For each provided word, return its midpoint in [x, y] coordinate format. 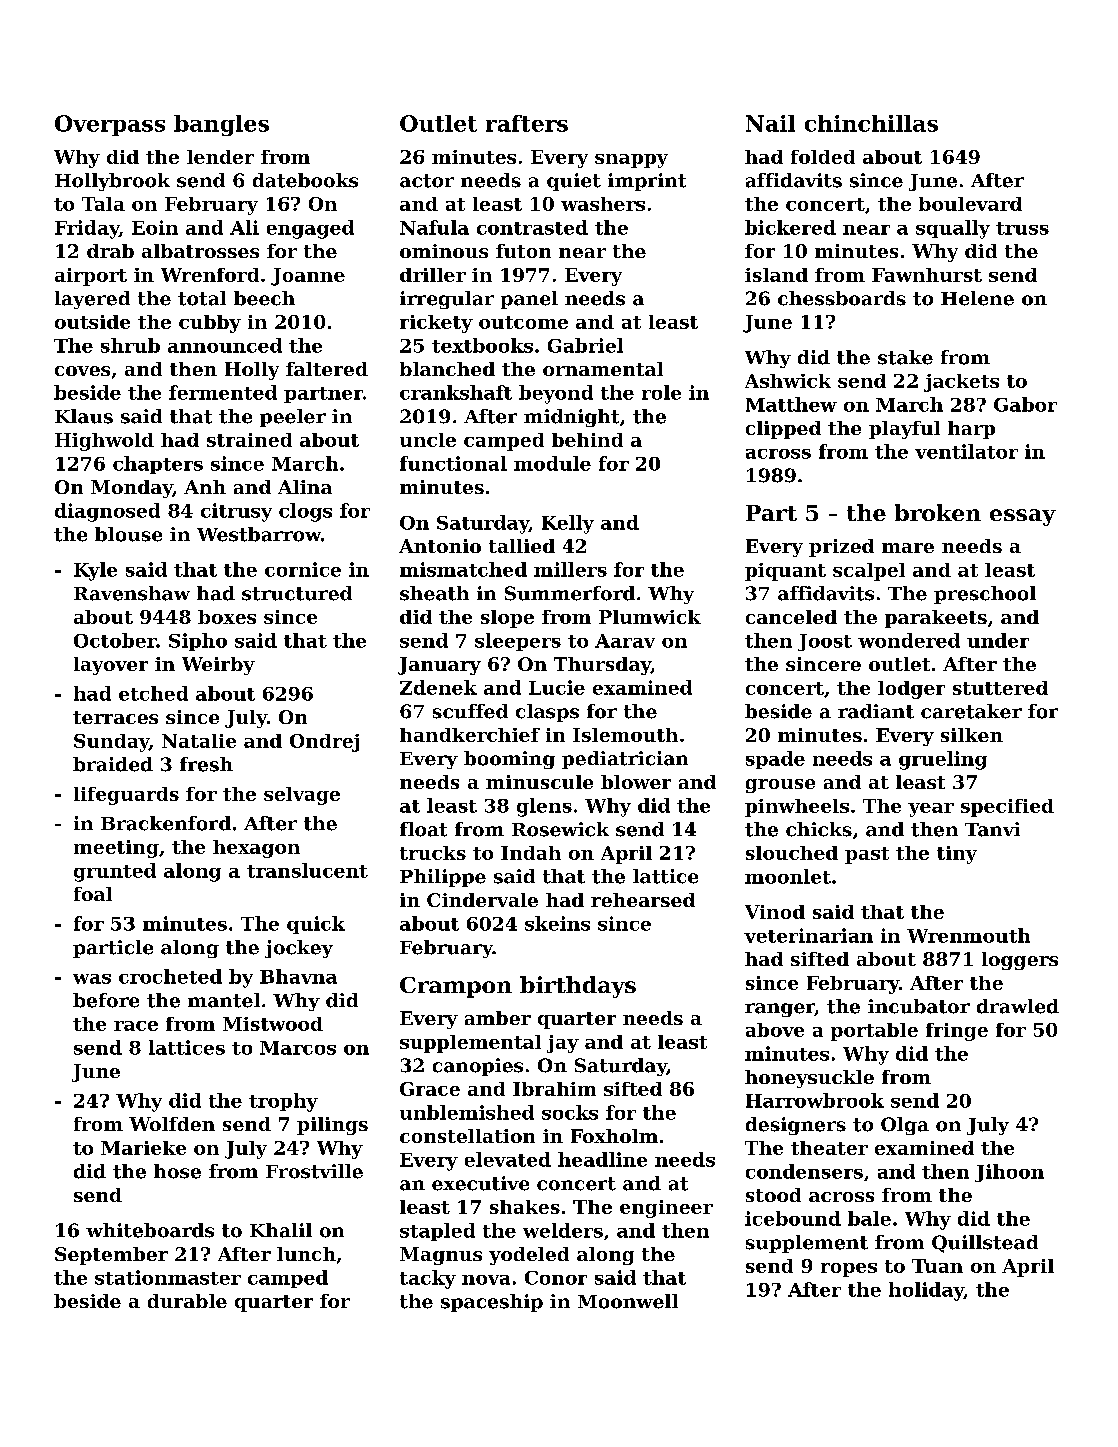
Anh [205, 487]
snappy [631, 161]
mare [908, 548]
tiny [957, 855]
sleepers [518, 642]
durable [187, 1301]
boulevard [970, 204]
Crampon [456, 987]
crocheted [170, 976]
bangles [221, 125]
